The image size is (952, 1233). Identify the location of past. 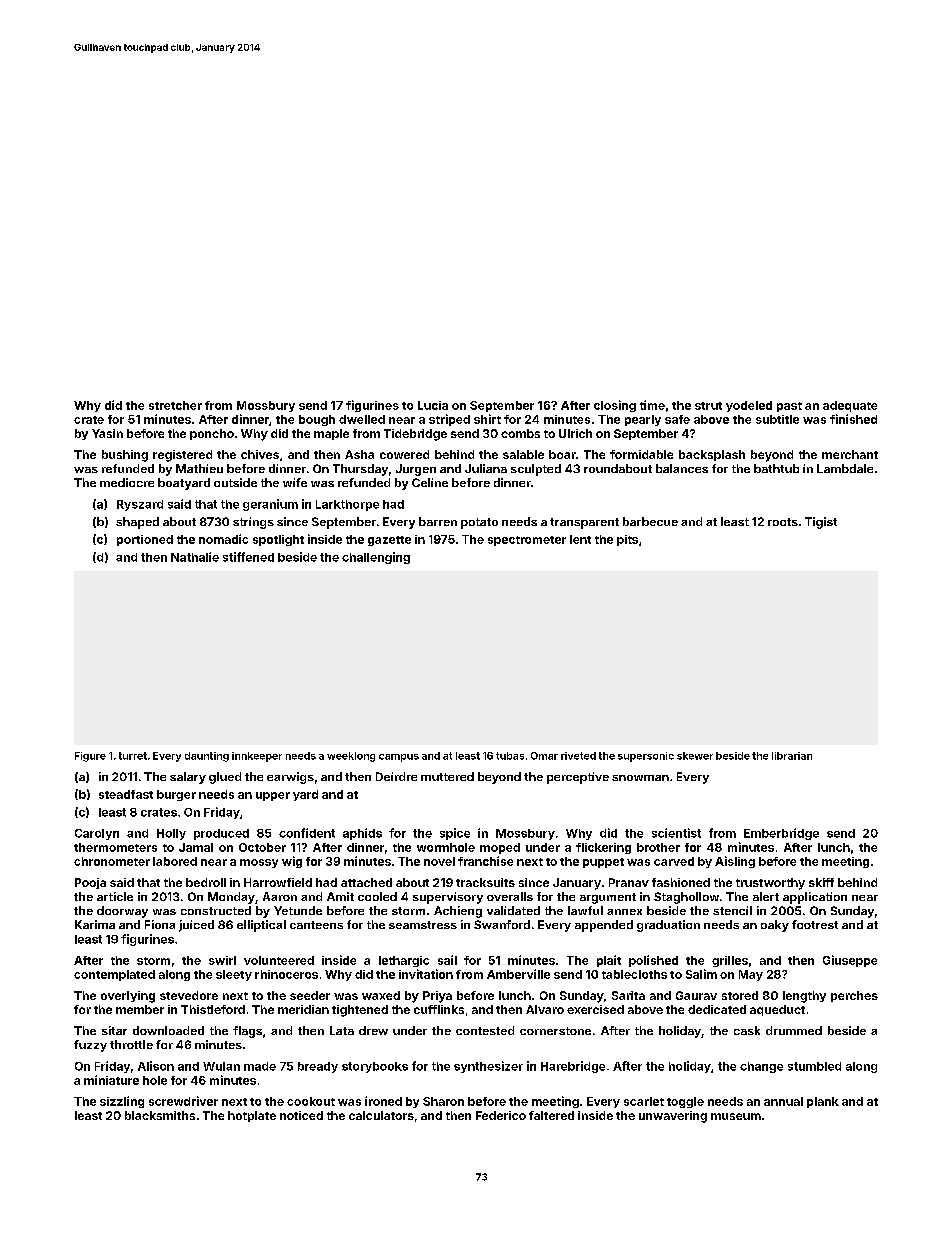
(789, 407).
